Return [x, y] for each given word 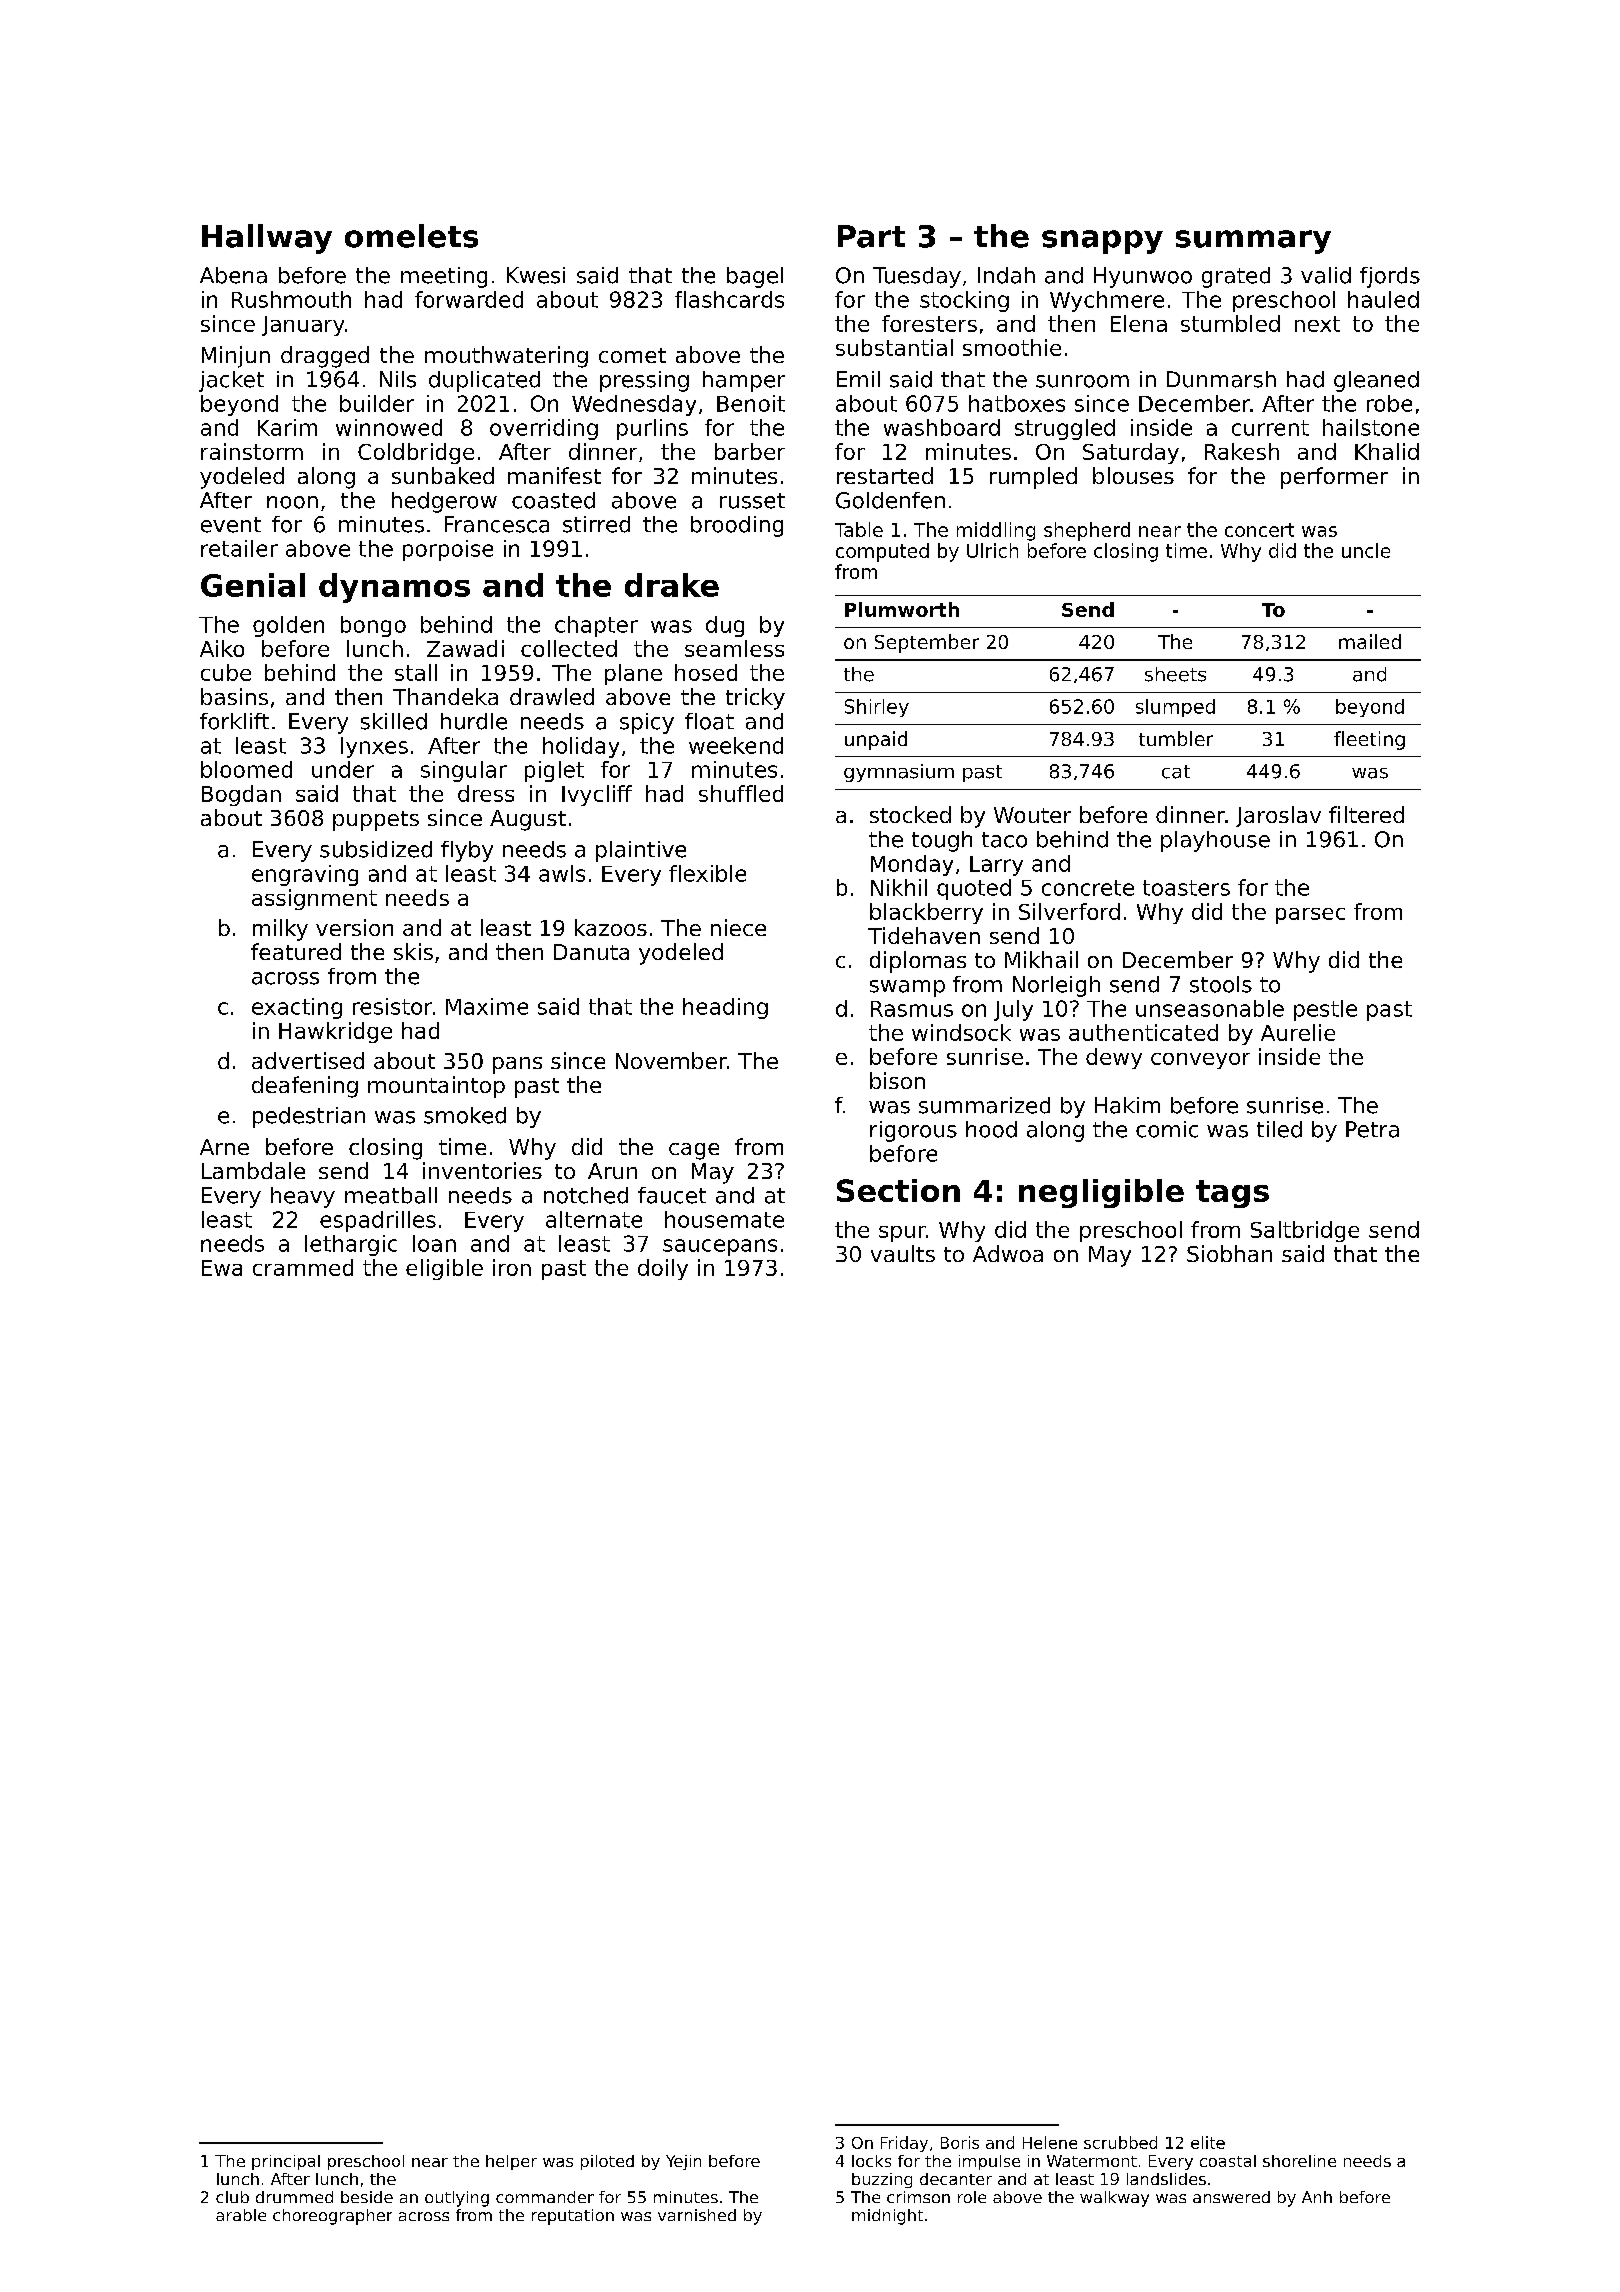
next [1317, 324]
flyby [467, 851]
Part [871, 236]
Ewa [222, 1268]
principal [286, 2162]
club [232, 2197]
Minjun [236, 357]
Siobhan [1229, 1253]
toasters [1186, 888]
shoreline [1299, 2161]
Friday [904, 2144]
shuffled [741, 793]
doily [663, 1269]
